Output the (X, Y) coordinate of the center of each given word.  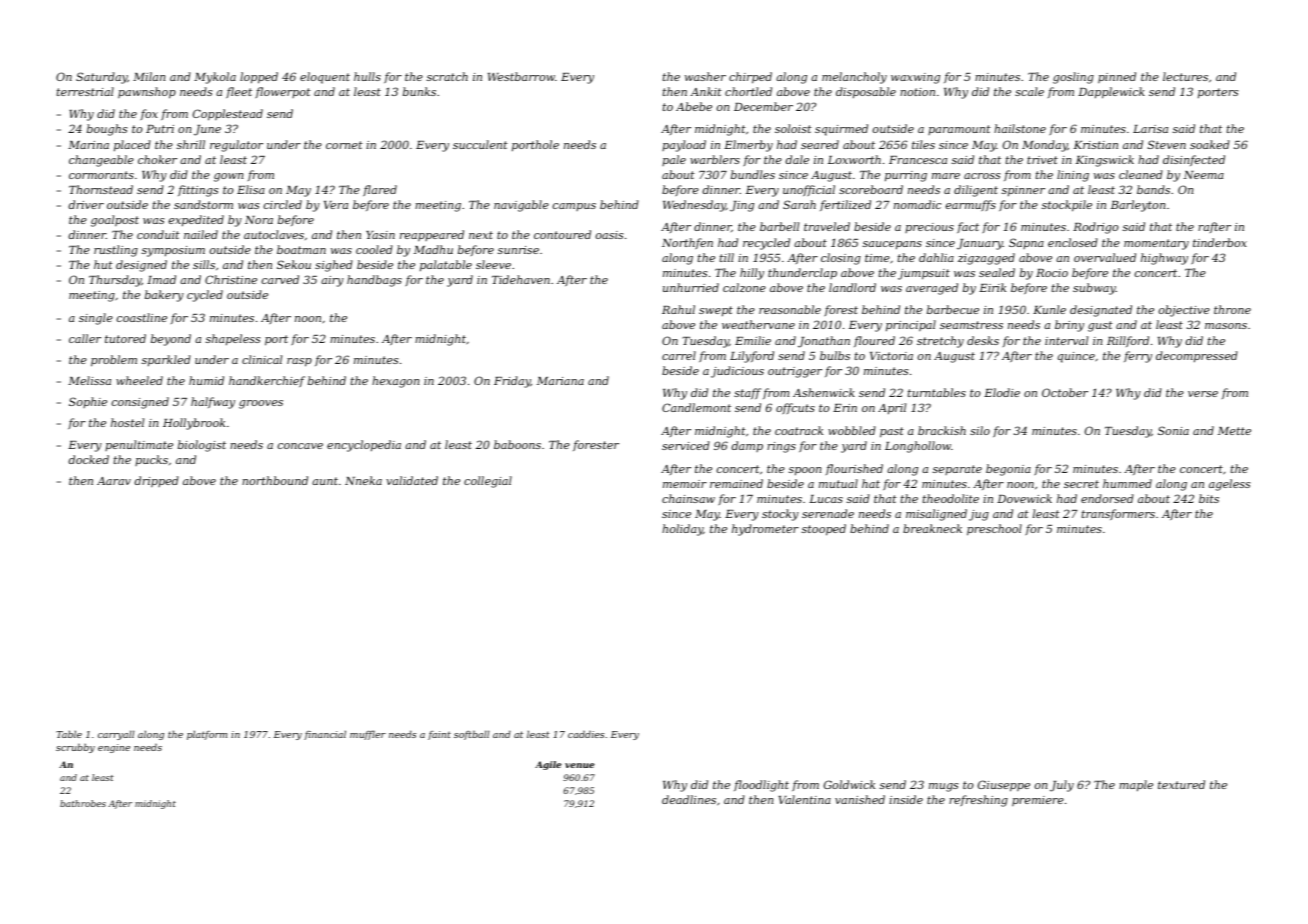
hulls (367, 76)
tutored (125, 338)
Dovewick (1024, 498)
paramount (959, 130)
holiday (682, 530)
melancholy (854, 78)
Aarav (114, 481)
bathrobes (83, 803)
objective (1184, 311)
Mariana (560, 381)
